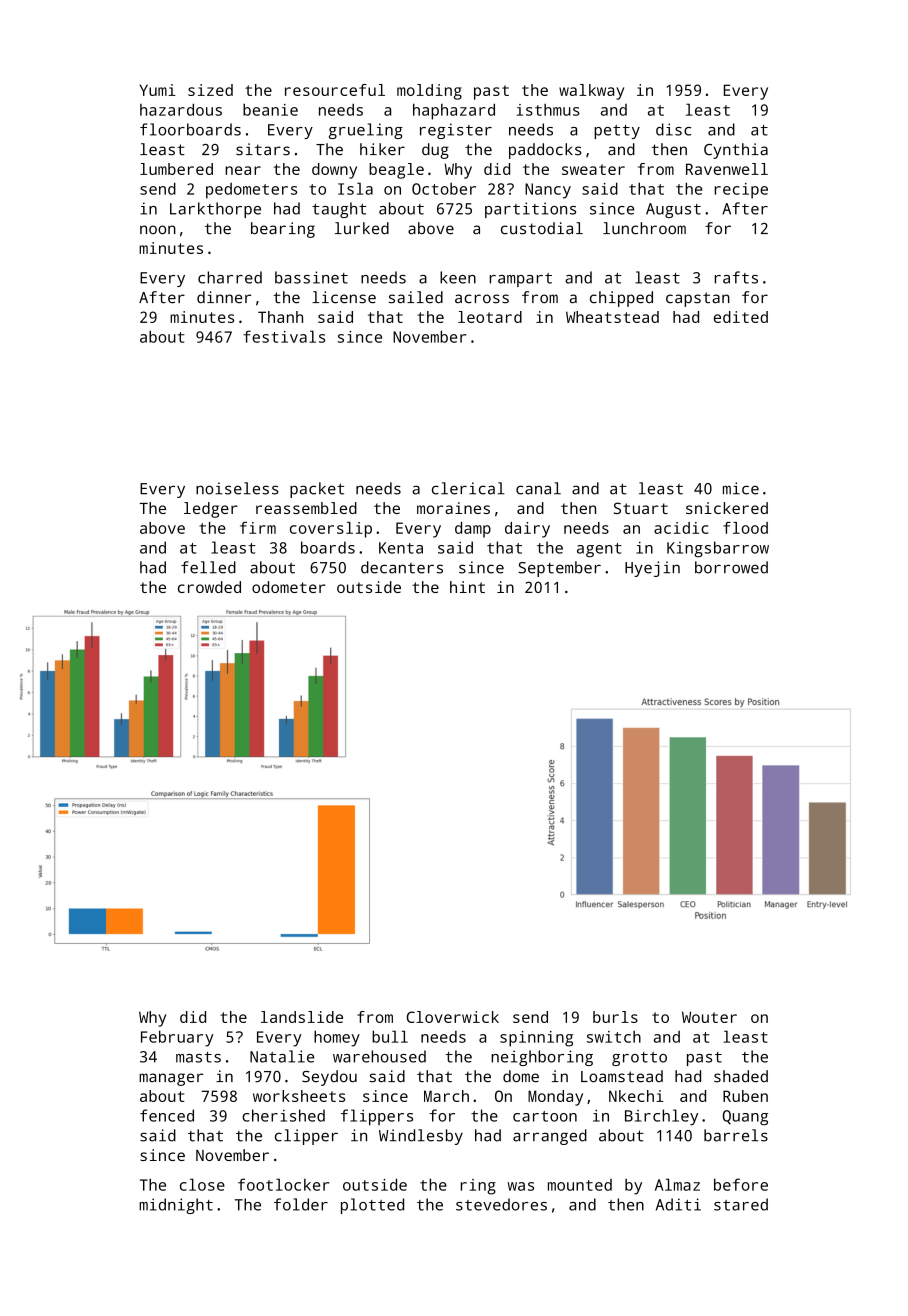  Describe the element at coordinates (458, 277) in the screenshot. I see `keen` at that location.
